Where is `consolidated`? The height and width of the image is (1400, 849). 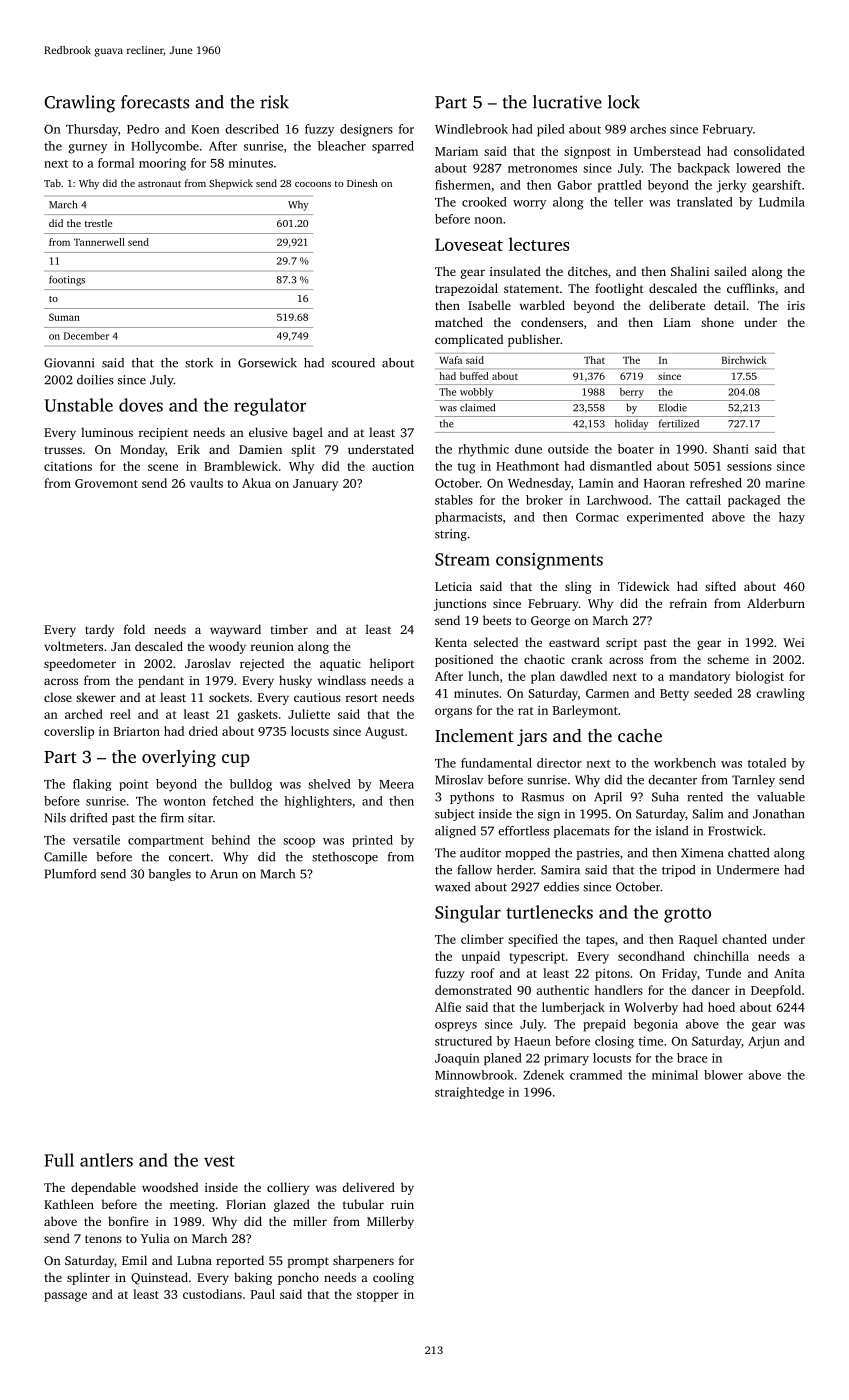
consolidated is located at coordinates (769, 151).
